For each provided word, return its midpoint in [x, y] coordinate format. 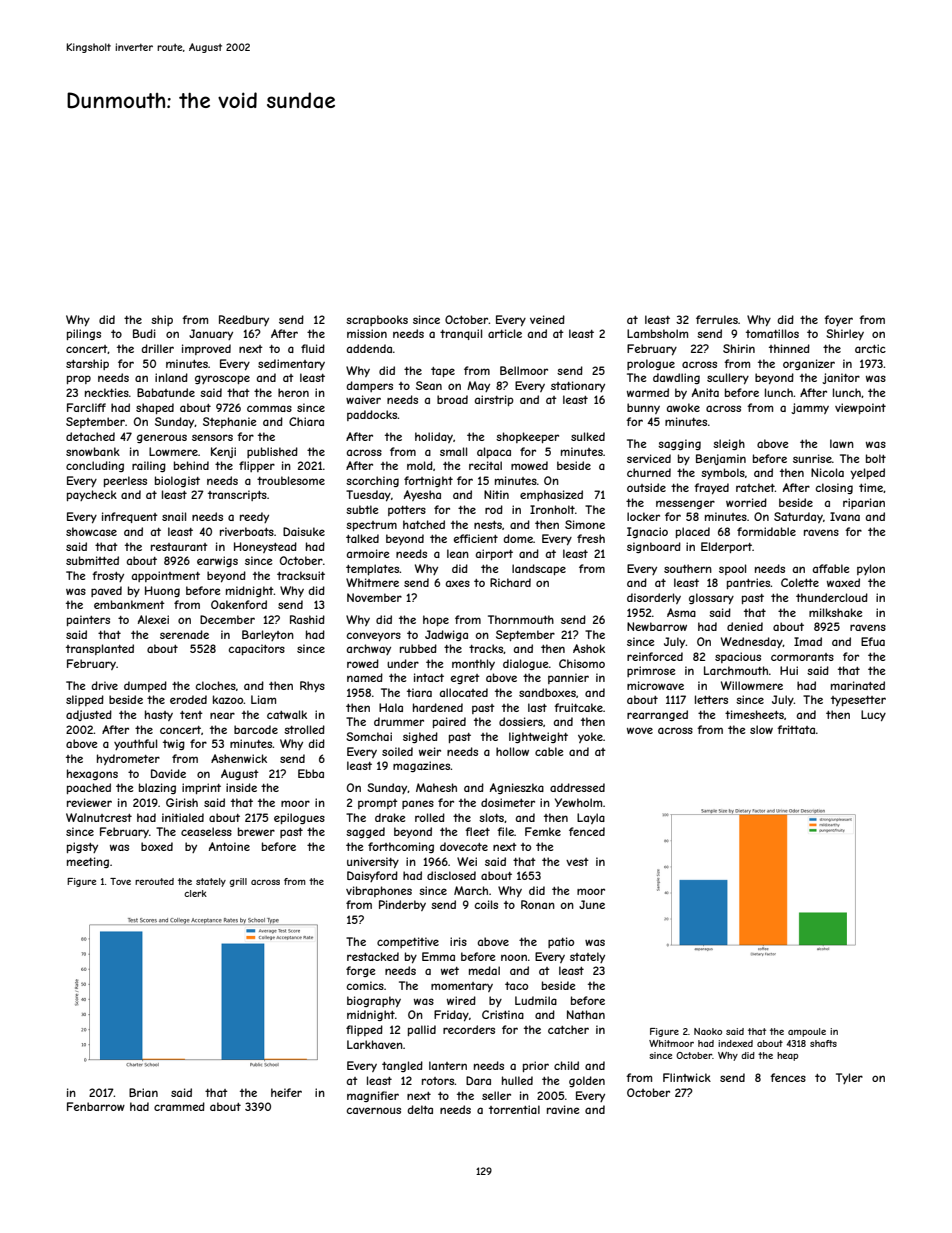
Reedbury [244, 320]
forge [360, 971]
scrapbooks [377, 320]
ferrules [717, 319]
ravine [563, 1109]
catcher [568, 1029]
